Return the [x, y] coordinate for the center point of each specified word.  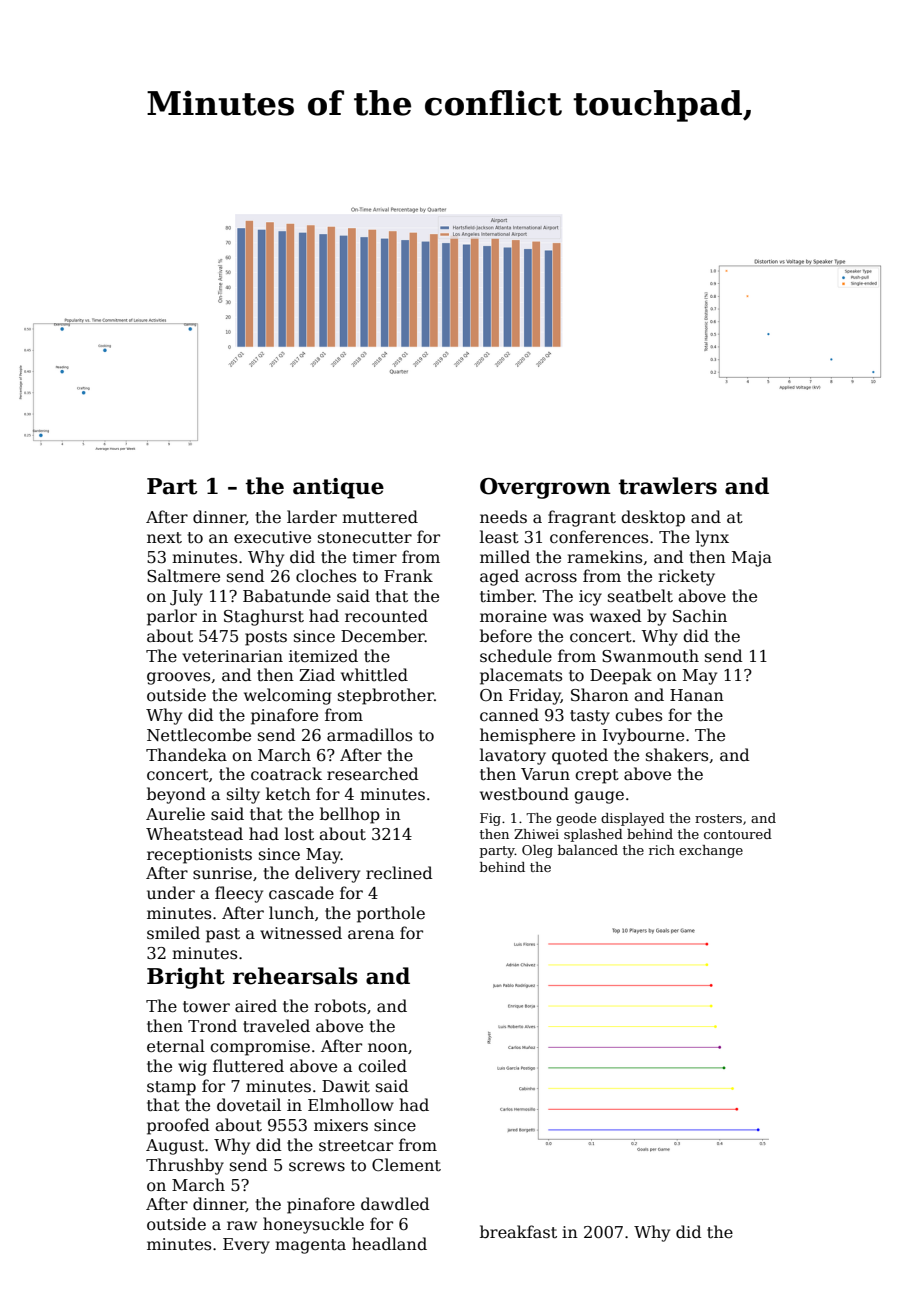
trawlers [667, 486]
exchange [711, 851]
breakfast [518, 1232]
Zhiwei [536, 834]
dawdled [395, 1204]
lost [299, 834]
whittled [374, 675]
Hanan [697, 695]
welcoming [288, 696]
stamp [171, 1088]
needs [503, 517]
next [164, 538]
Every [246, 1246]
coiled [382, 1065]
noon [388, 1048]
